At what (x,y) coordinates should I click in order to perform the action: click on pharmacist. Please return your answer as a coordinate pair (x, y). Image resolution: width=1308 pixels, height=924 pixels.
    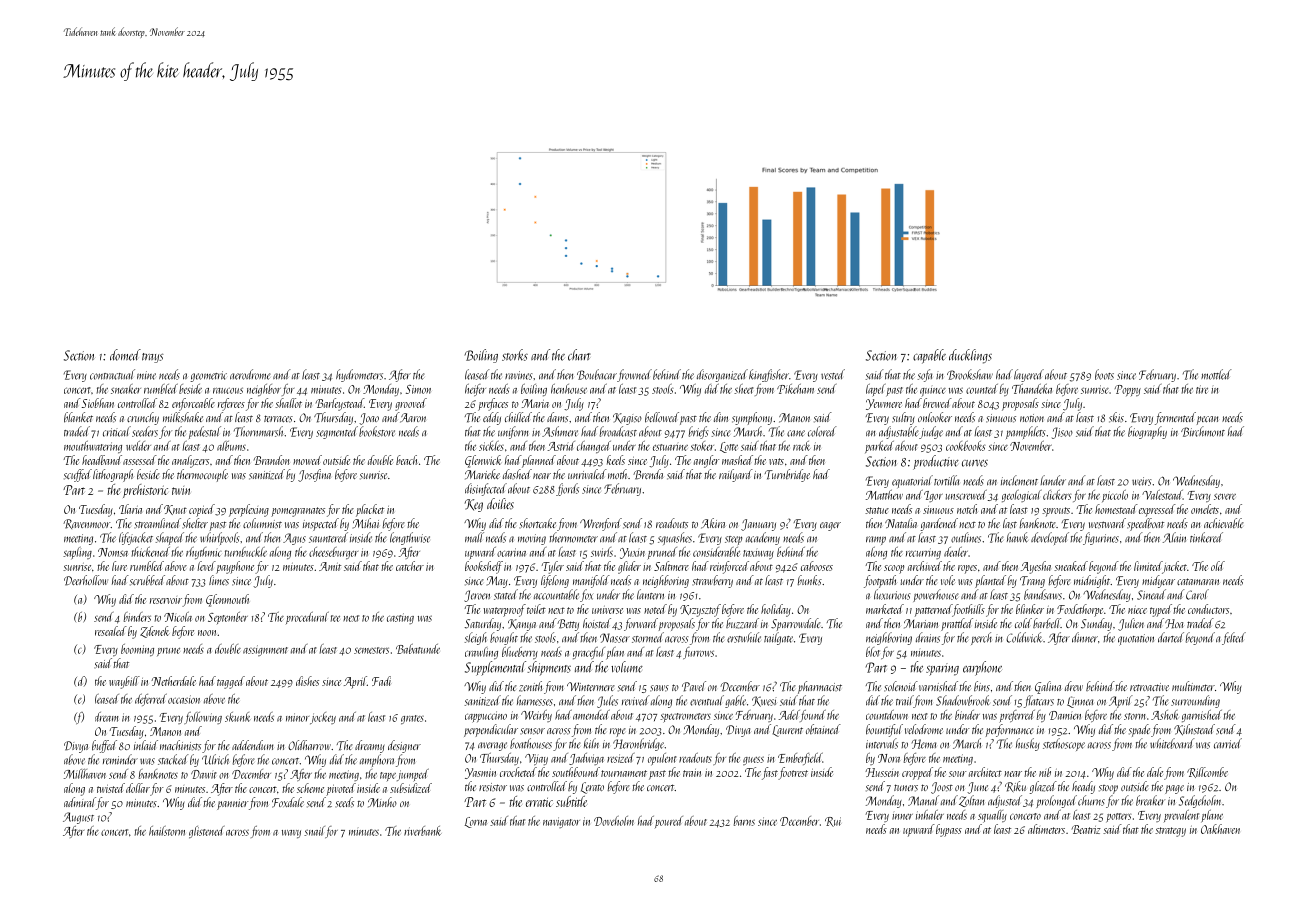
    Looking at the image, I should click on (820, 687).
